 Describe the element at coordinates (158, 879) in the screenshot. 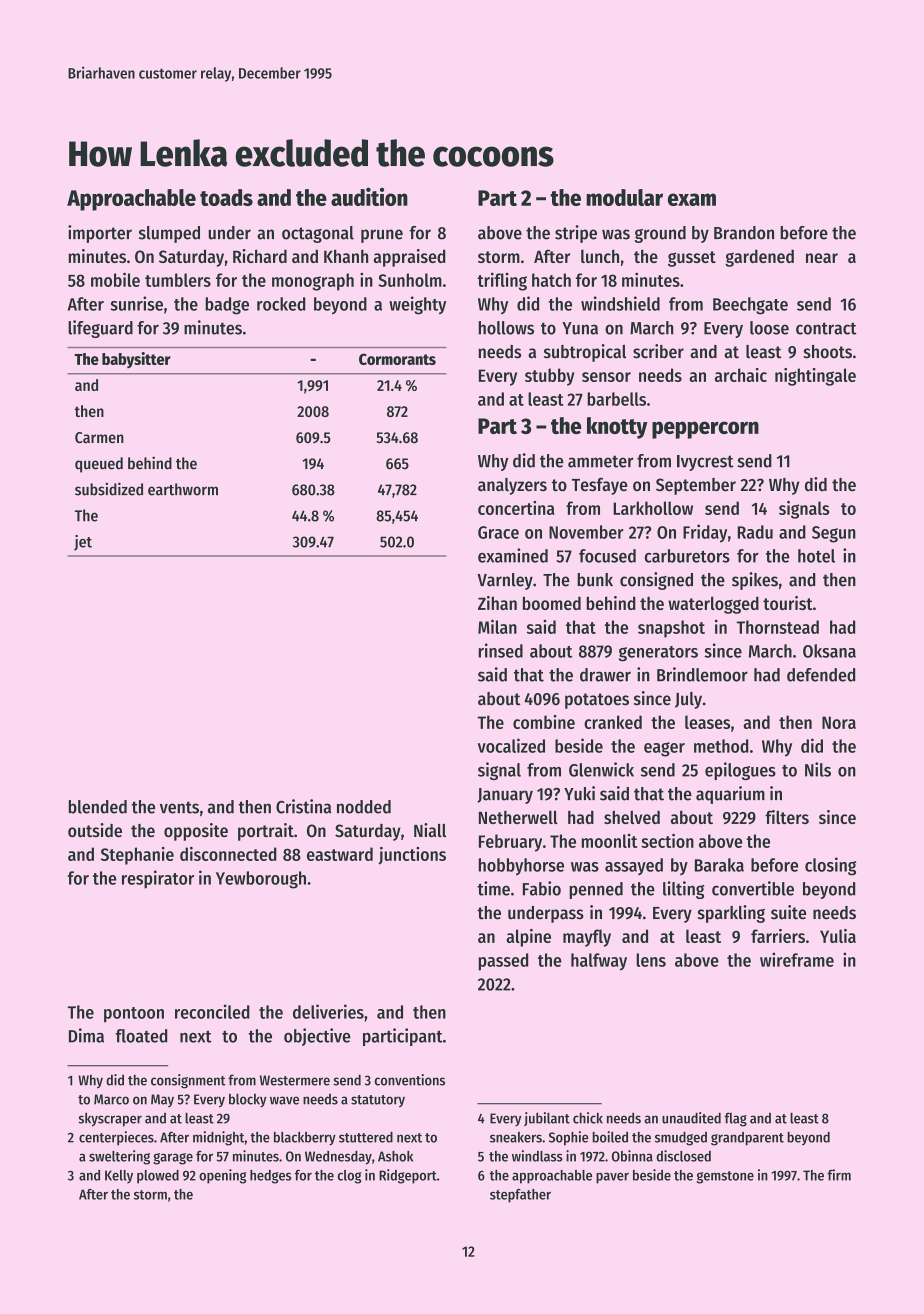

I see `respirator` at that location.
